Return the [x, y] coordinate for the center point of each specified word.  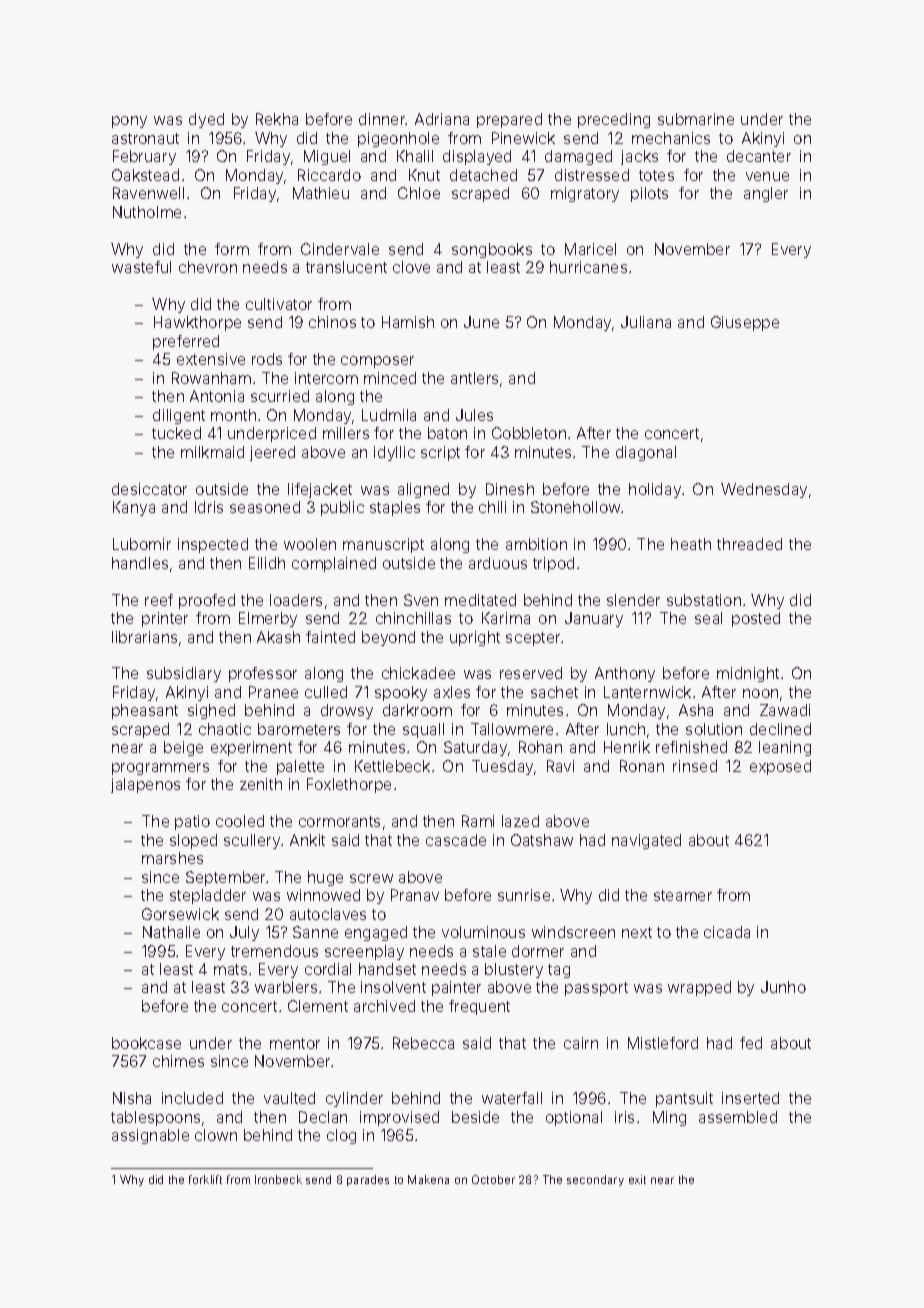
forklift [205, 1179]
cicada [727, 932]
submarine [696, 119]
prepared [509, 120]
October [493, 1179]
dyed [206, 120]
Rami [478, 821]
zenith [261, 784]
